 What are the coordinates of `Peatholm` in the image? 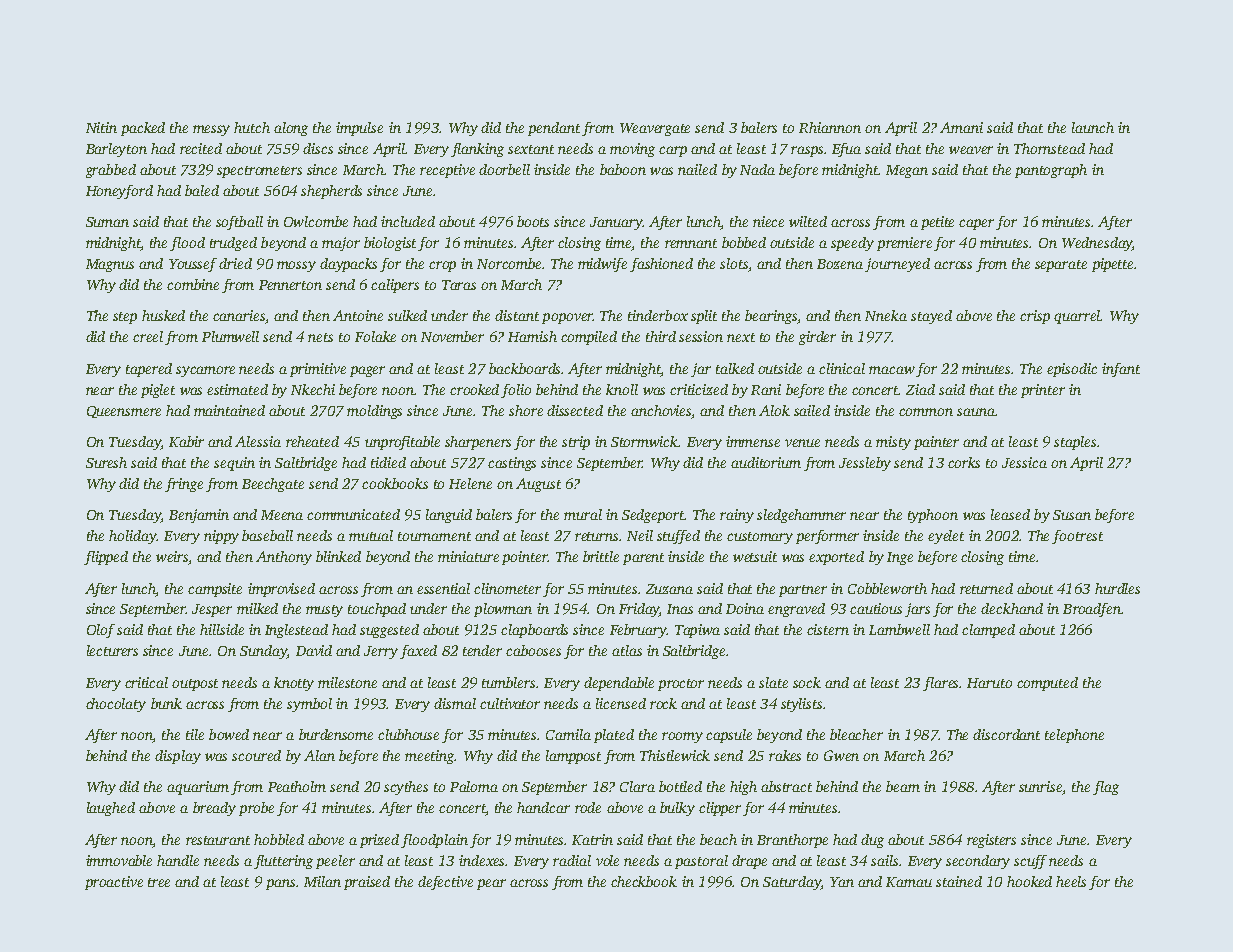 It's located at (297, 786).
